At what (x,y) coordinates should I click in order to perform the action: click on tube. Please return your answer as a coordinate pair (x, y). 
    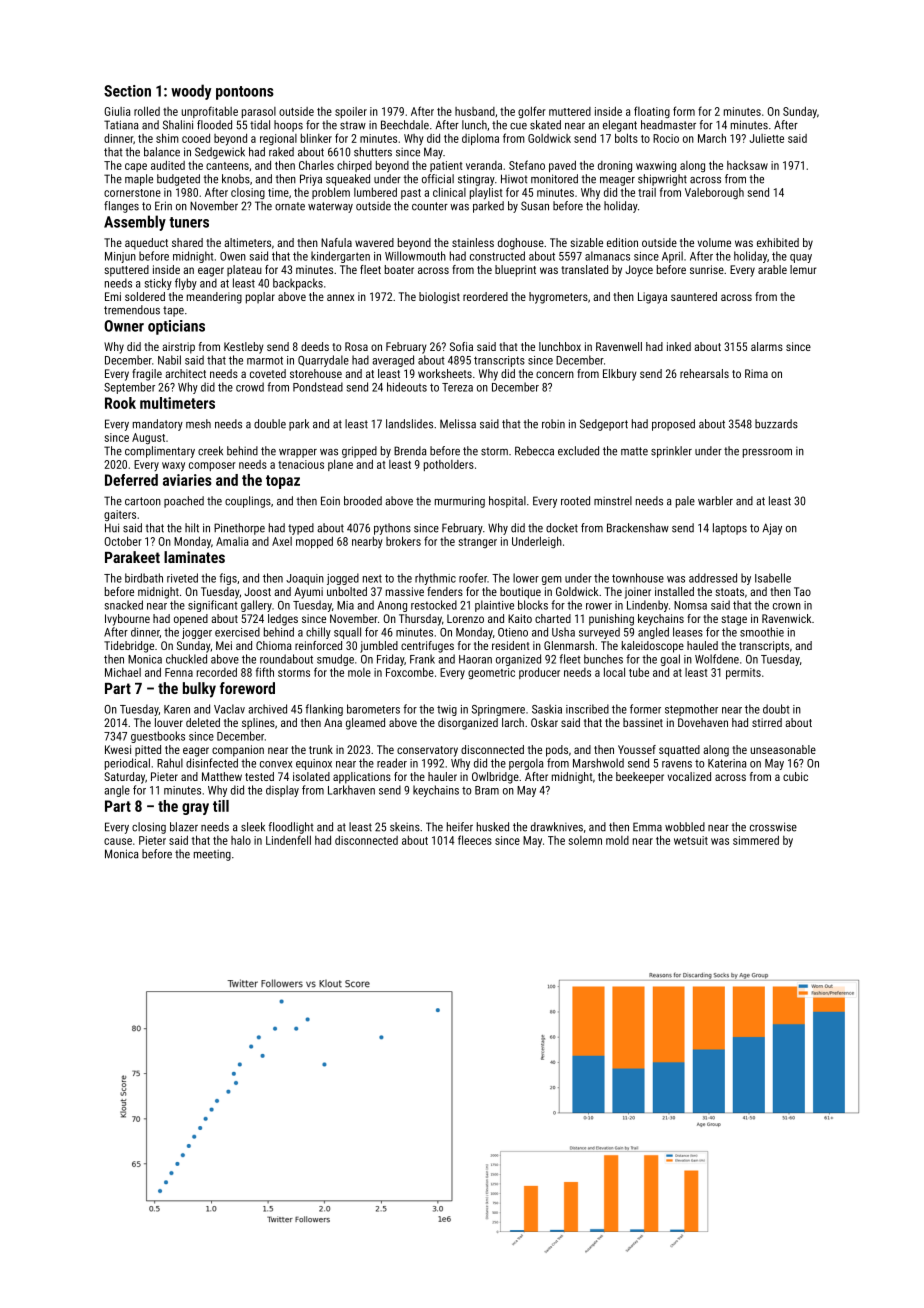
    Looking at the image, I should click on (639, 672).
